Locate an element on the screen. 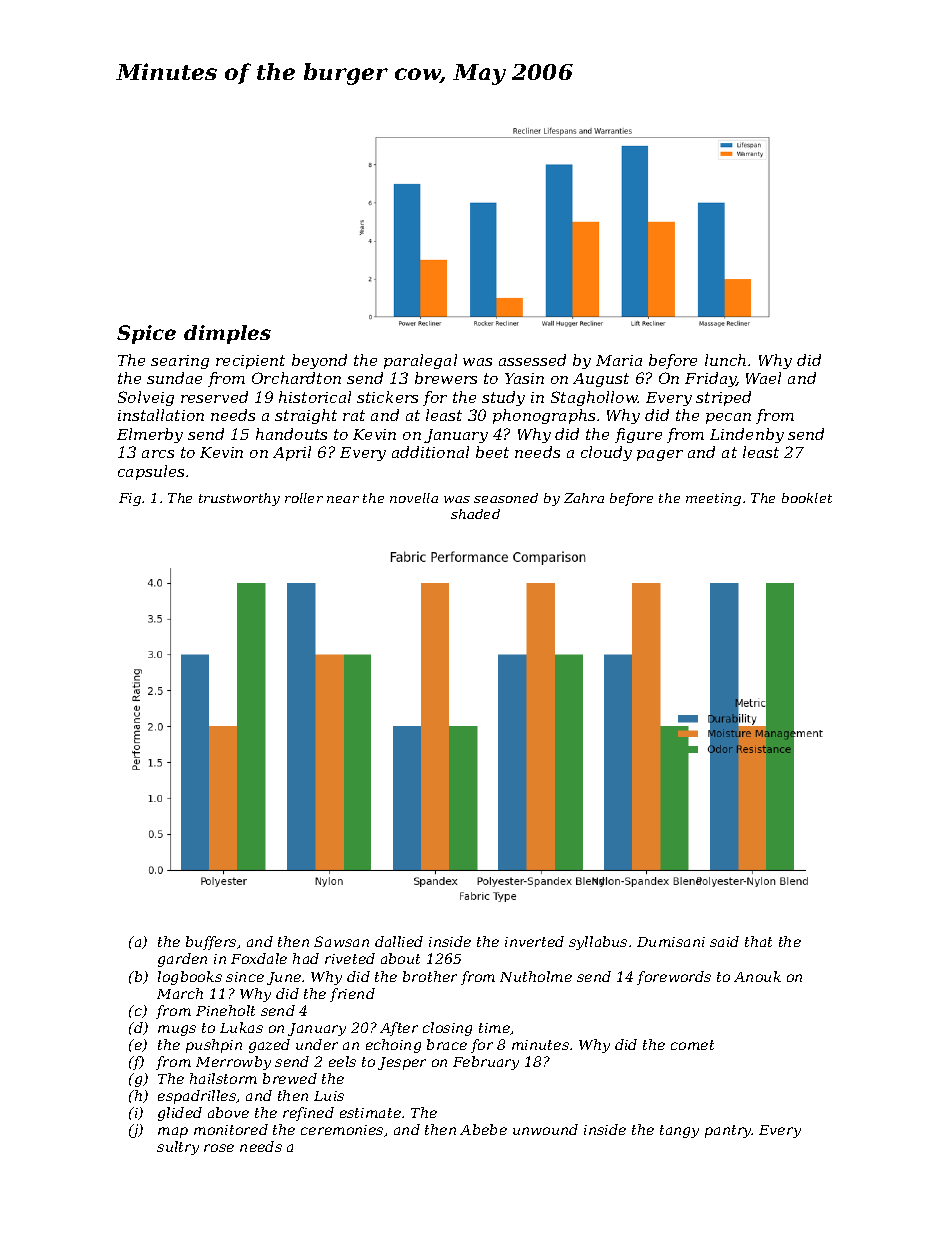 This screenshot has width=952, height=1233. inverted is located at coordinates (534, 941).
